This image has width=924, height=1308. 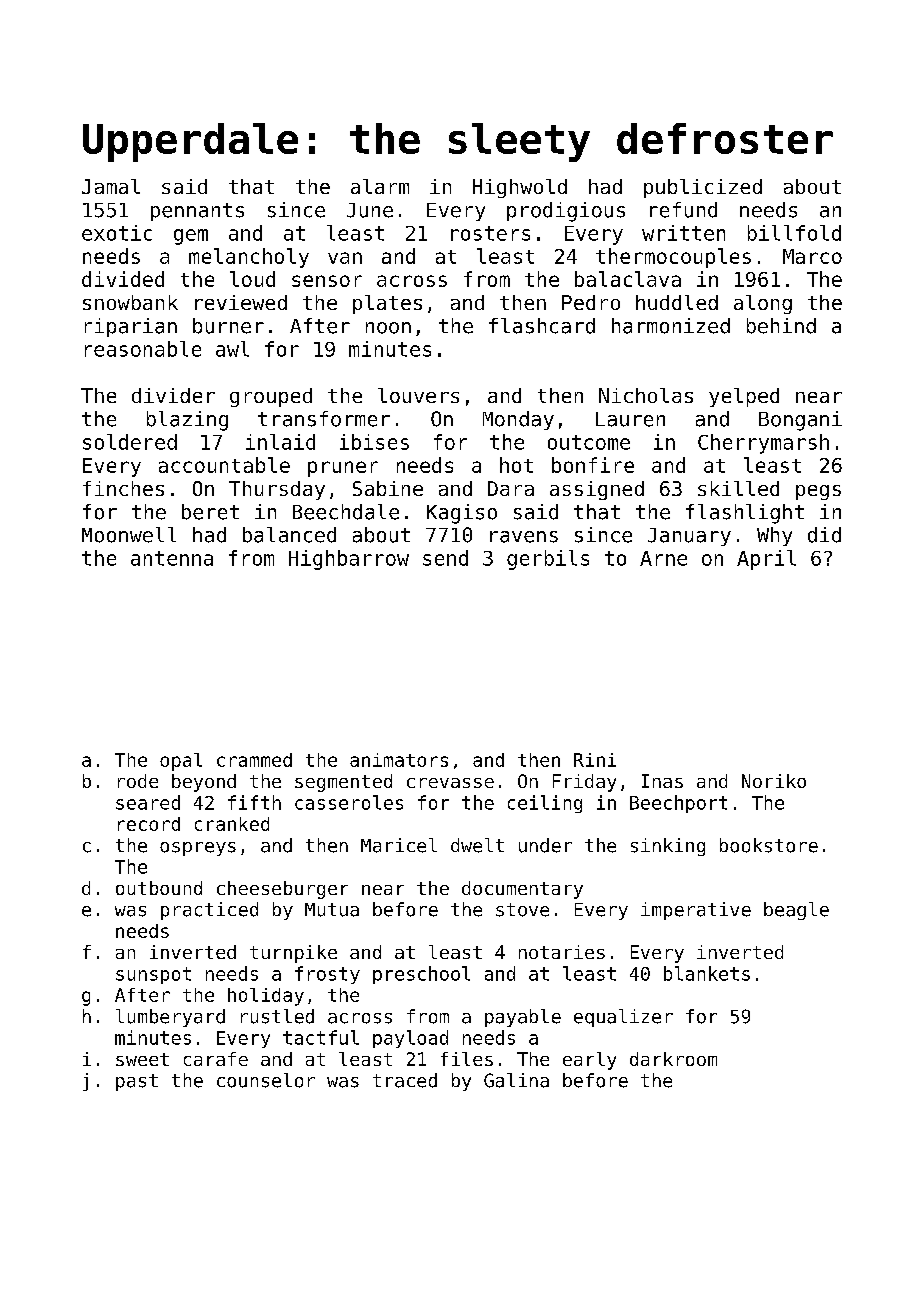 What do you see at coordinates (421, 975) in the image?
I see `preschool` at bounding box center [421, 975].
